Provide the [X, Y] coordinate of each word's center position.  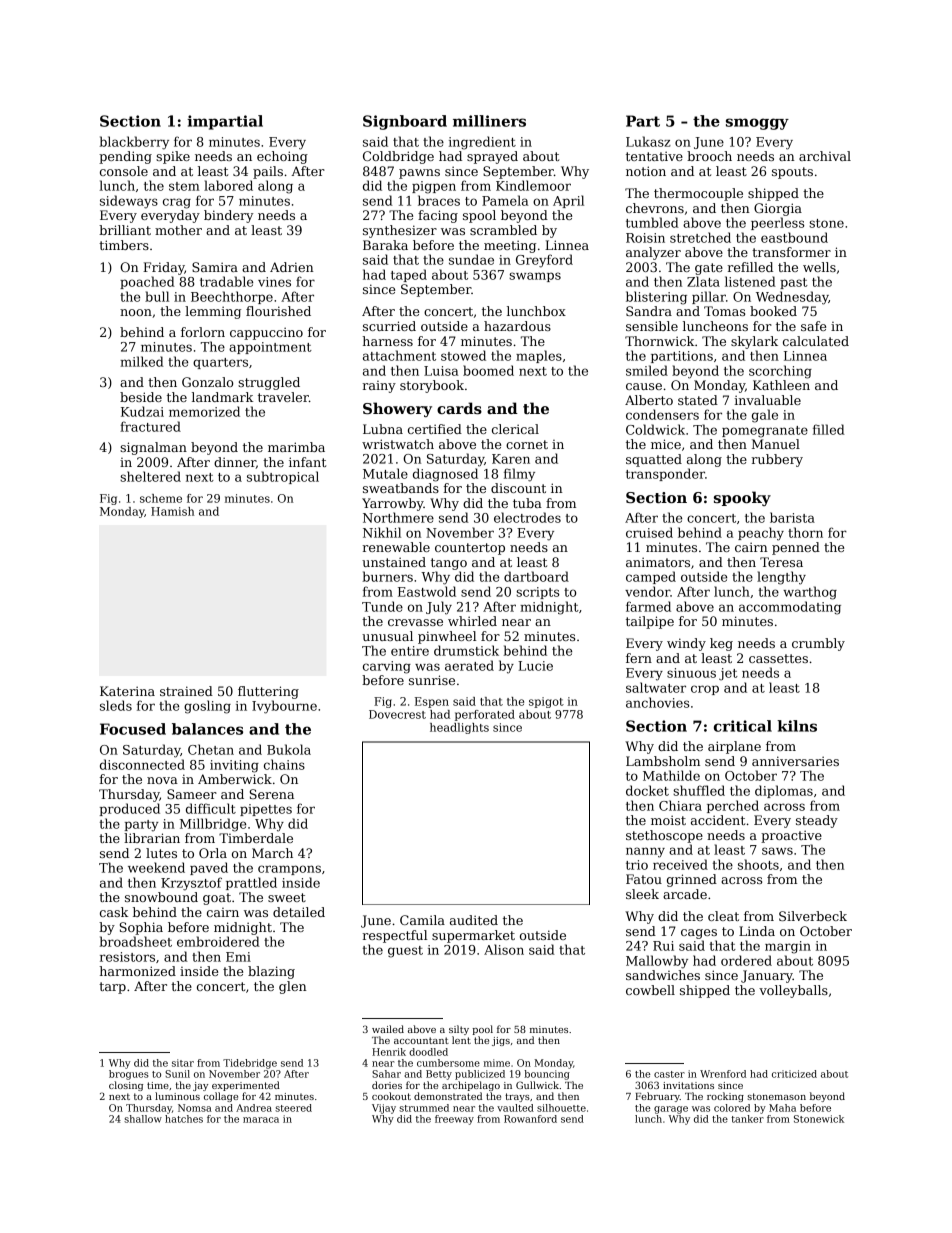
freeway [454, 1120]
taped [409, 275]
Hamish [172, 511]
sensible [652, 326]
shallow [143, 1119]
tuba [527, 503]
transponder [665, 474]
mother [178, 230]
